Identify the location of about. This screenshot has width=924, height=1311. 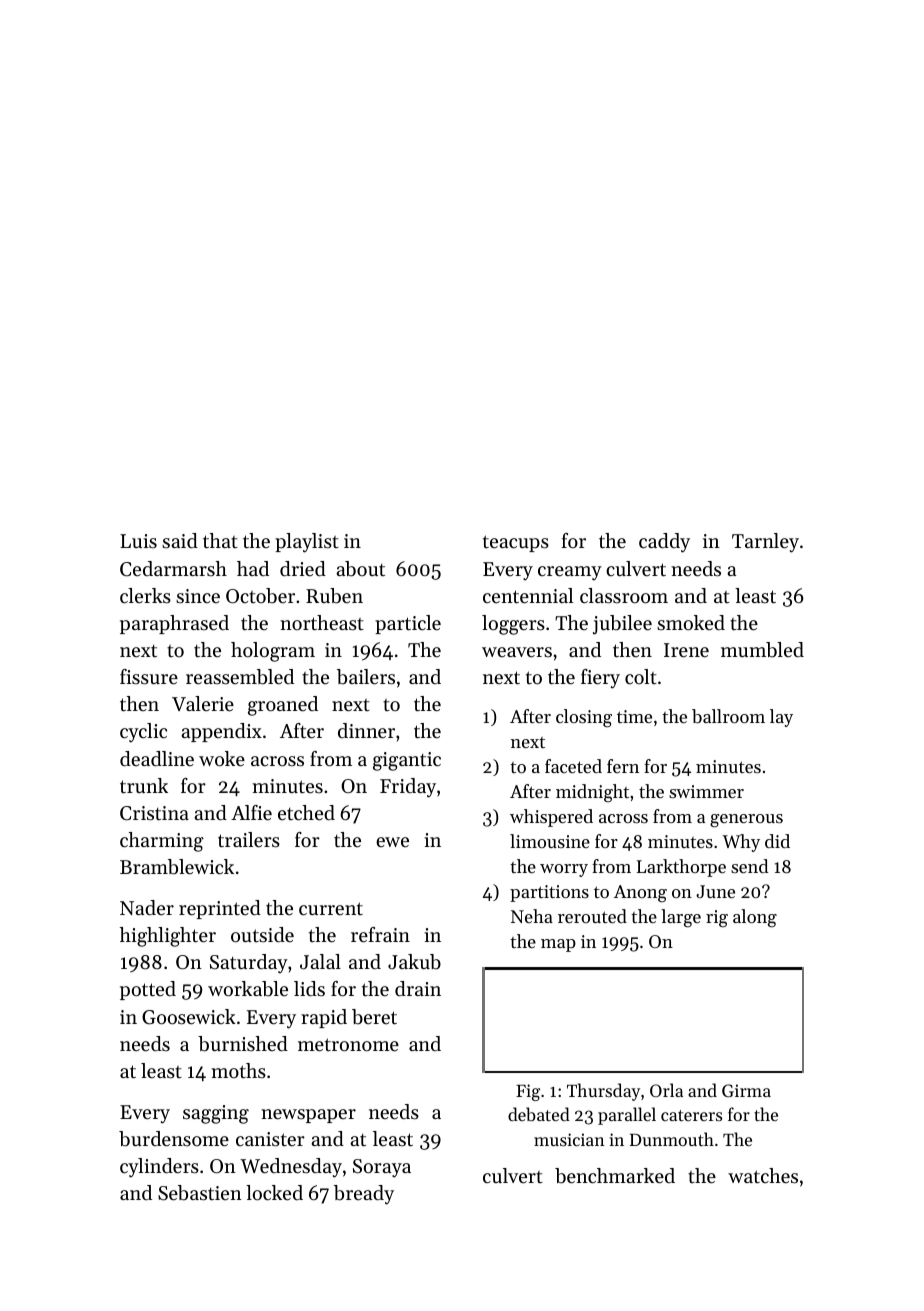
(360, 569).
